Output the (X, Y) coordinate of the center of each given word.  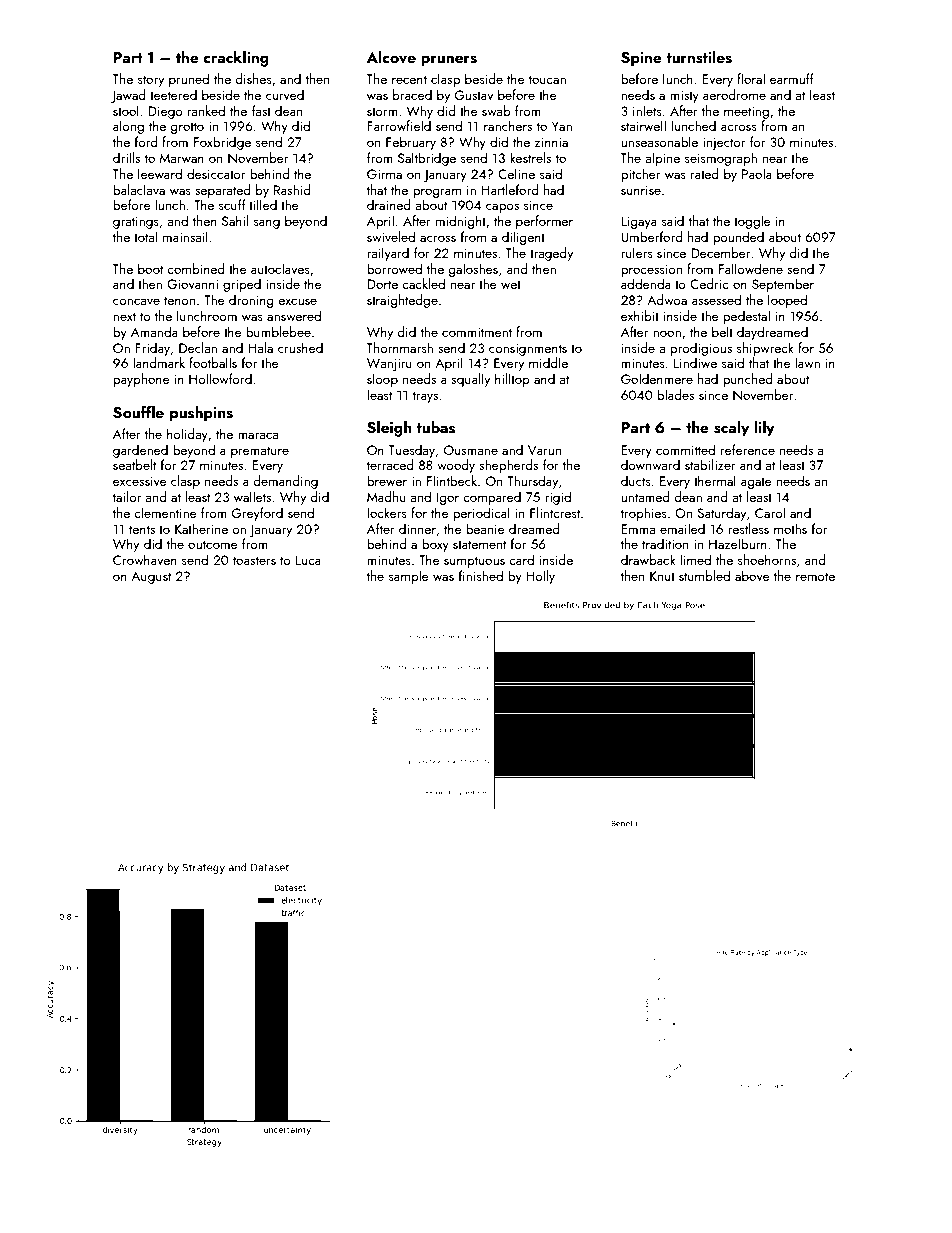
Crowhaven (145, 559)
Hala (260, 347)
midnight (461, 222)
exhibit (640, 315)
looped (787, 301)
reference (748, 449)
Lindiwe (695, 362)
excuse (297, 301)
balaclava (139, 189)
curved (285, 94)
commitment (477, 332)
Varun (544, 450)
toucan (547, 79)
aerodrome (734, 94)
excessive (140, 481)
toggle (752, 222)
